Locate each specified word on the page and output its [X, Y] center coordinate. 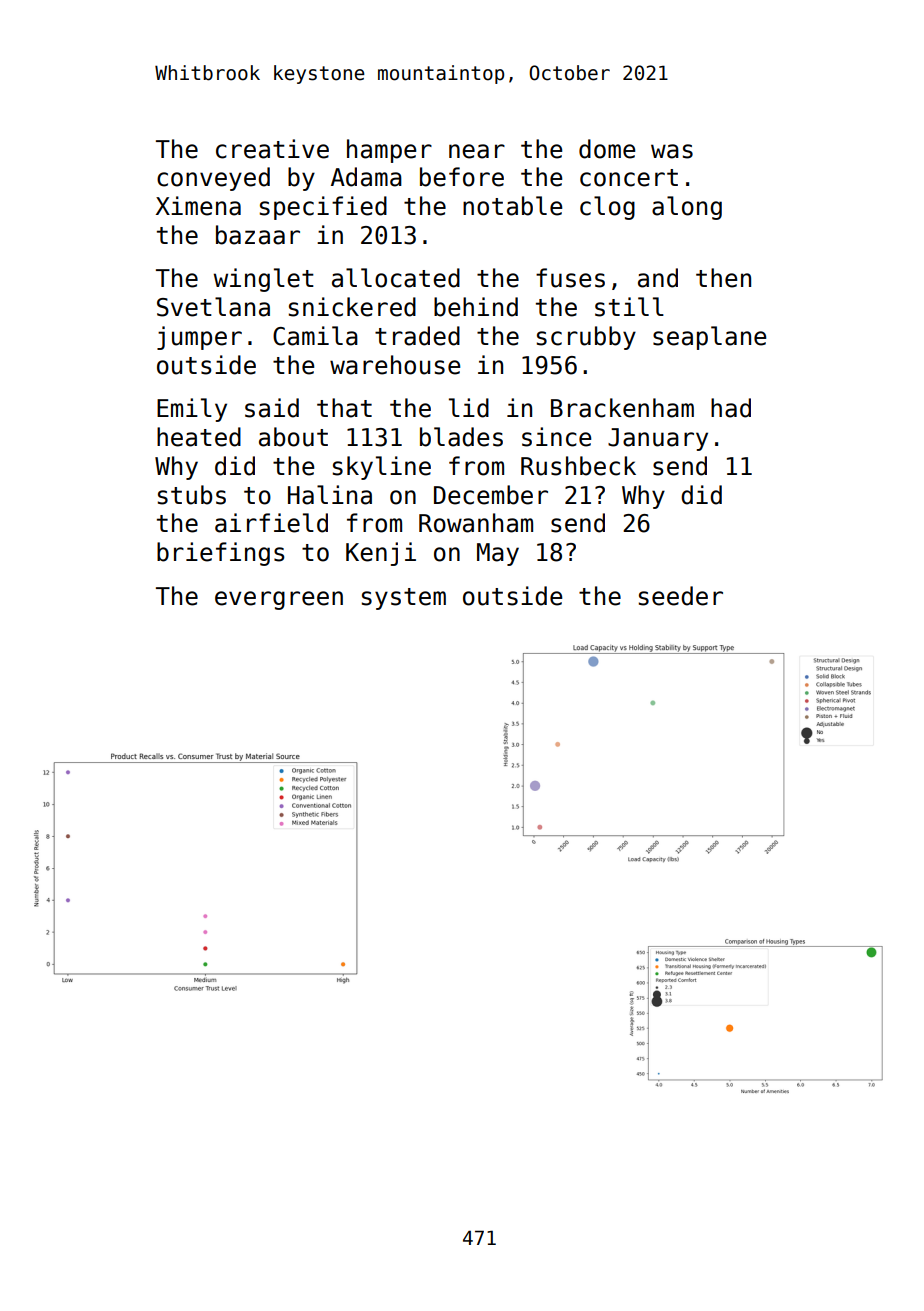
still [629, 307]
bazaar [258, 235]
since [556, 437]
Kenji [381, 554]
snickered [352, 307]
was [672, 151]
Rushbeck [578, 466]
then [723, 278]
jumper [199, 338]
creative [272, 149]
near [477, 151]
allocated [396, 278]
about [293, 437]
